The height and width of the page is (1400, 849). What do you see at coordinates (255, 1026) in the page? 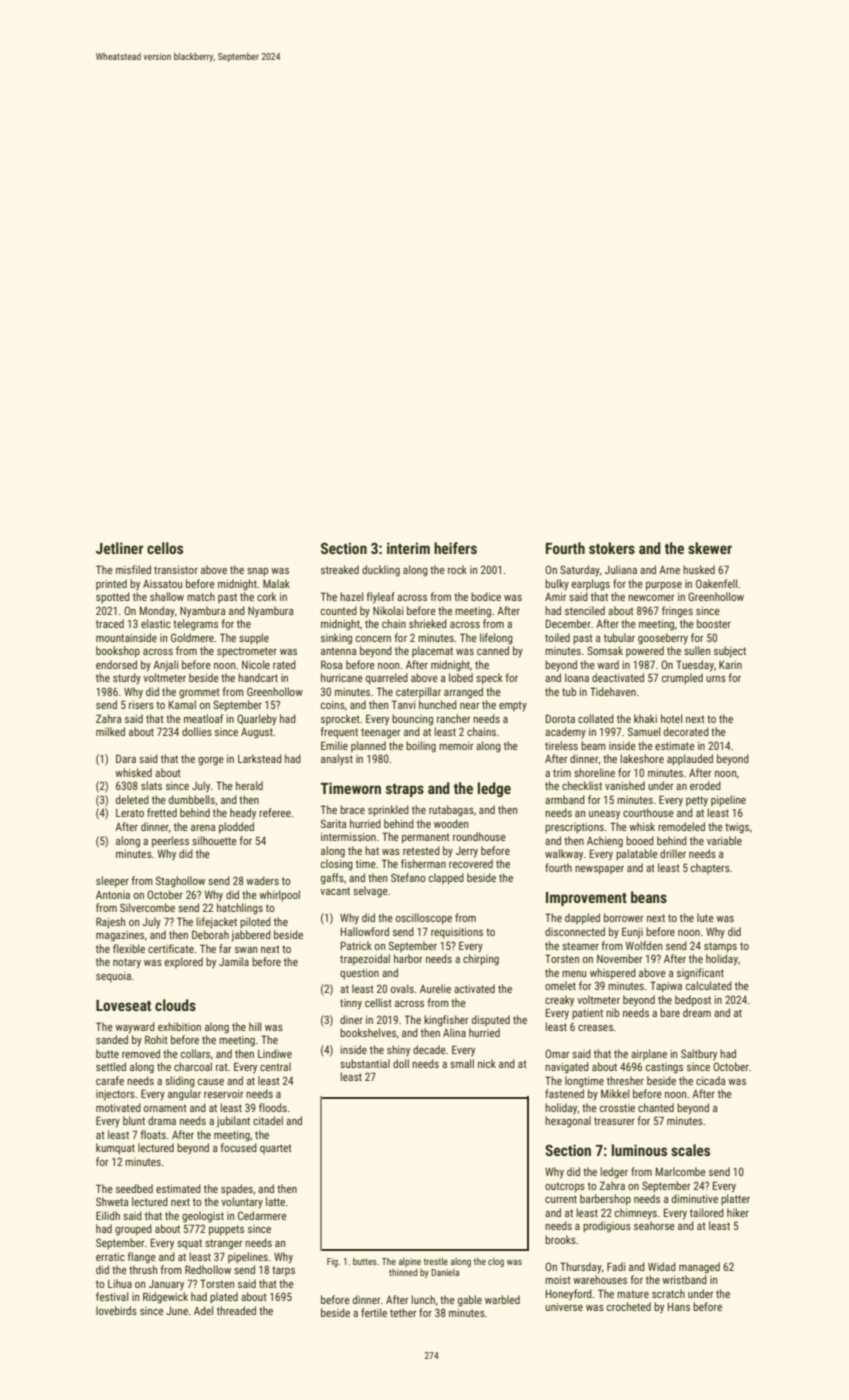
I see `hill` at bounding box center [255, 1026].
